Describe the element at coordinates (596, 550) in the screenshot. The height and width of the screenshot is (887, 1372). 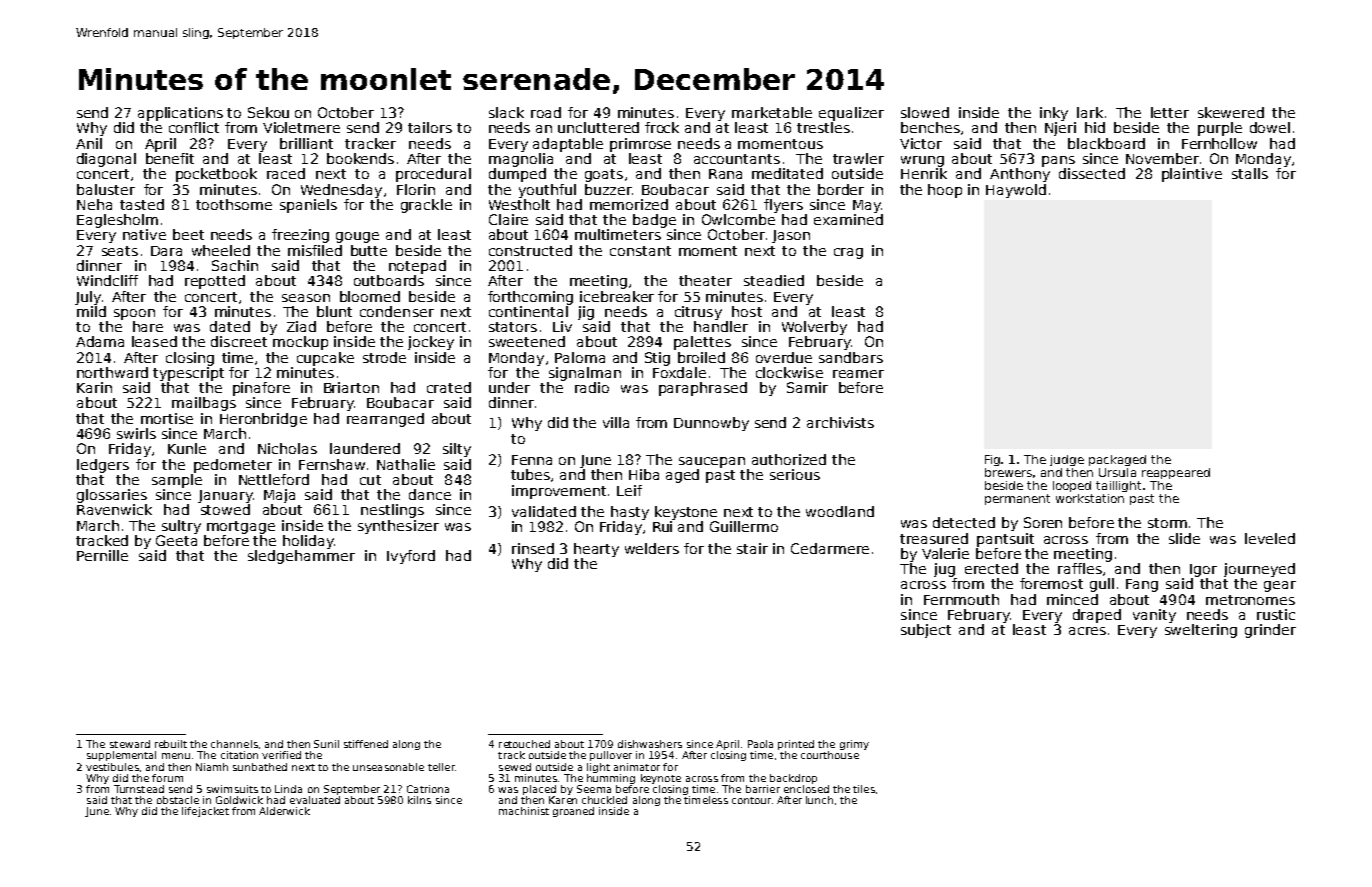
I see `hearty` at that location.
